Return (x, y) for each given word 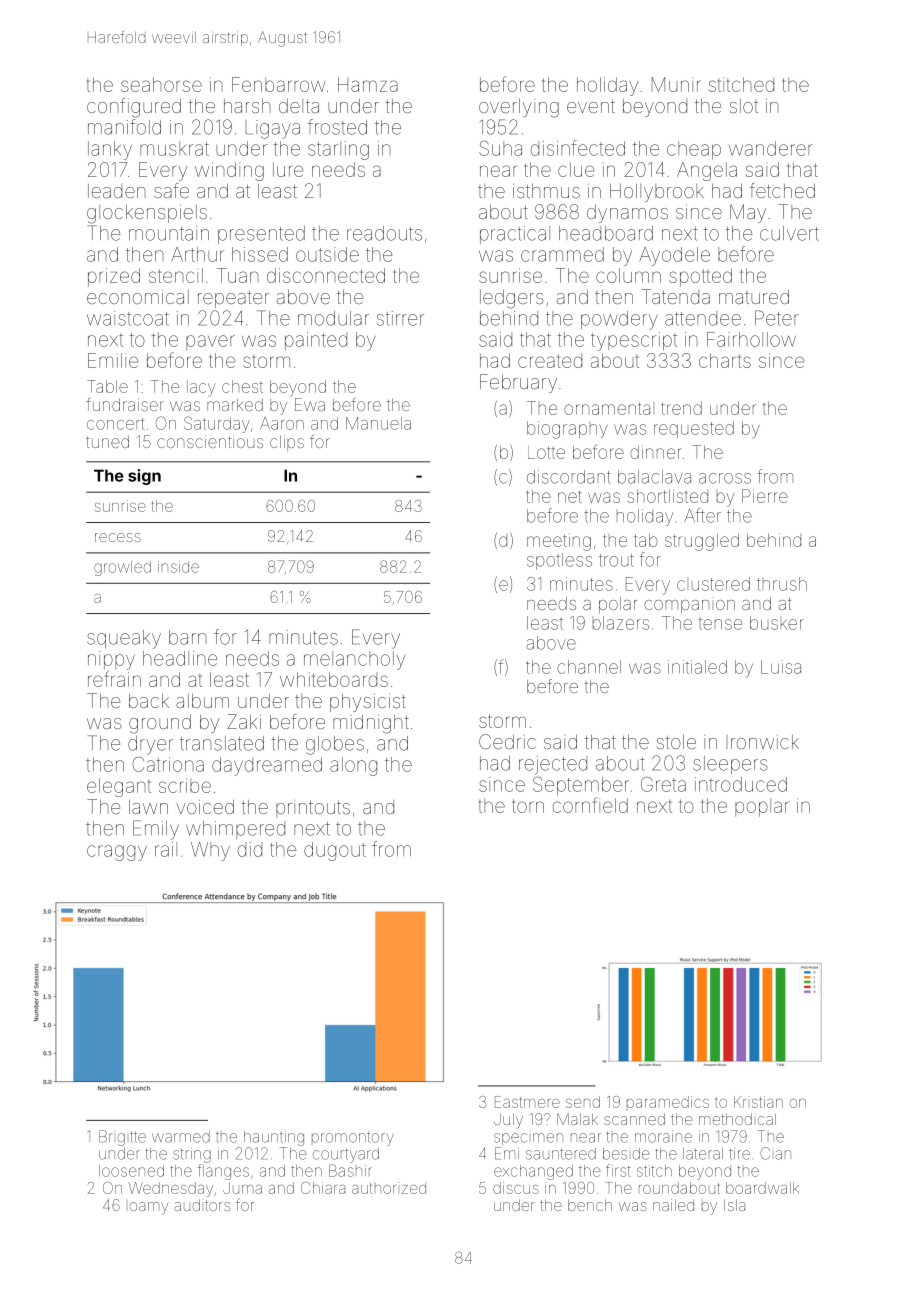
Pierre (765, 496)
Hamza (368, 84)
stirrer (400, 318)
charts (725, 360)
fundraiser (125, 404)
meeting (559, 542)
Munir (676, 84)
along (353, 766)
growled (122, 568)
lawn (148, 806)
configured (134, 108)
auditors (202, 1205)
